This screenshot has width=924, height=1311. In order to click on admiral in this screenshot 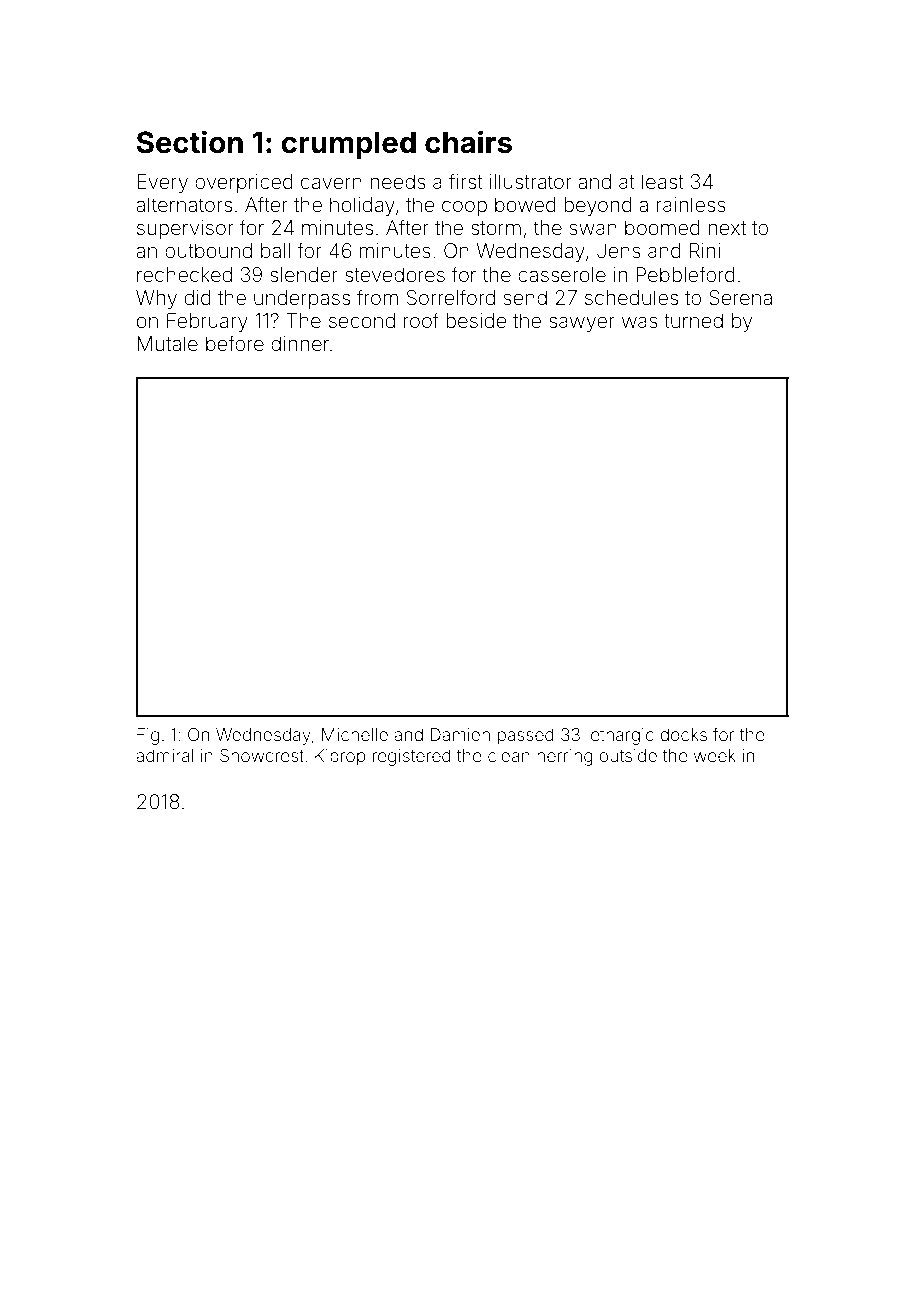, I will do `click(164, 755)`.
